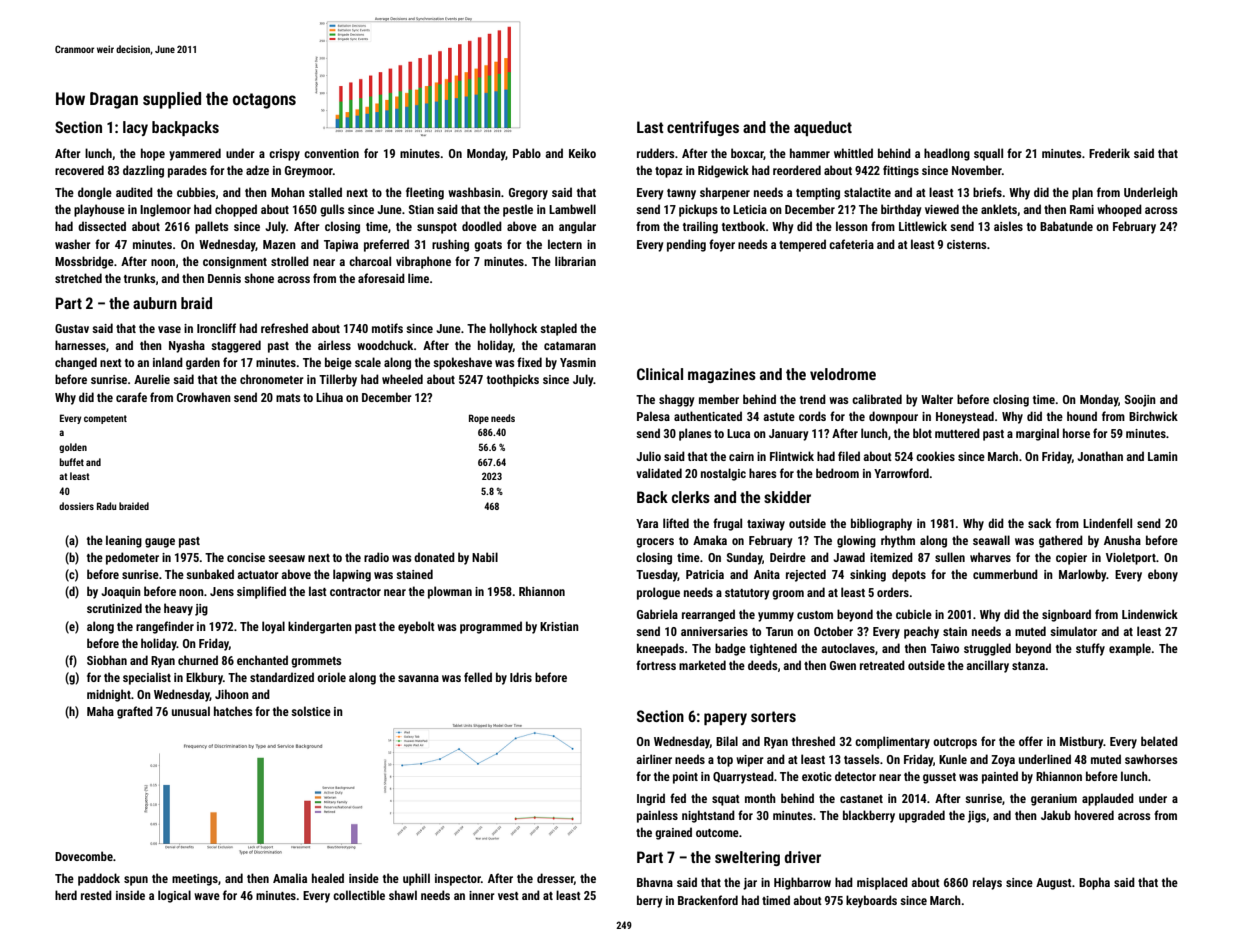 The image size is (1233, 952). I want to click on librarian, so click(575, 261).
